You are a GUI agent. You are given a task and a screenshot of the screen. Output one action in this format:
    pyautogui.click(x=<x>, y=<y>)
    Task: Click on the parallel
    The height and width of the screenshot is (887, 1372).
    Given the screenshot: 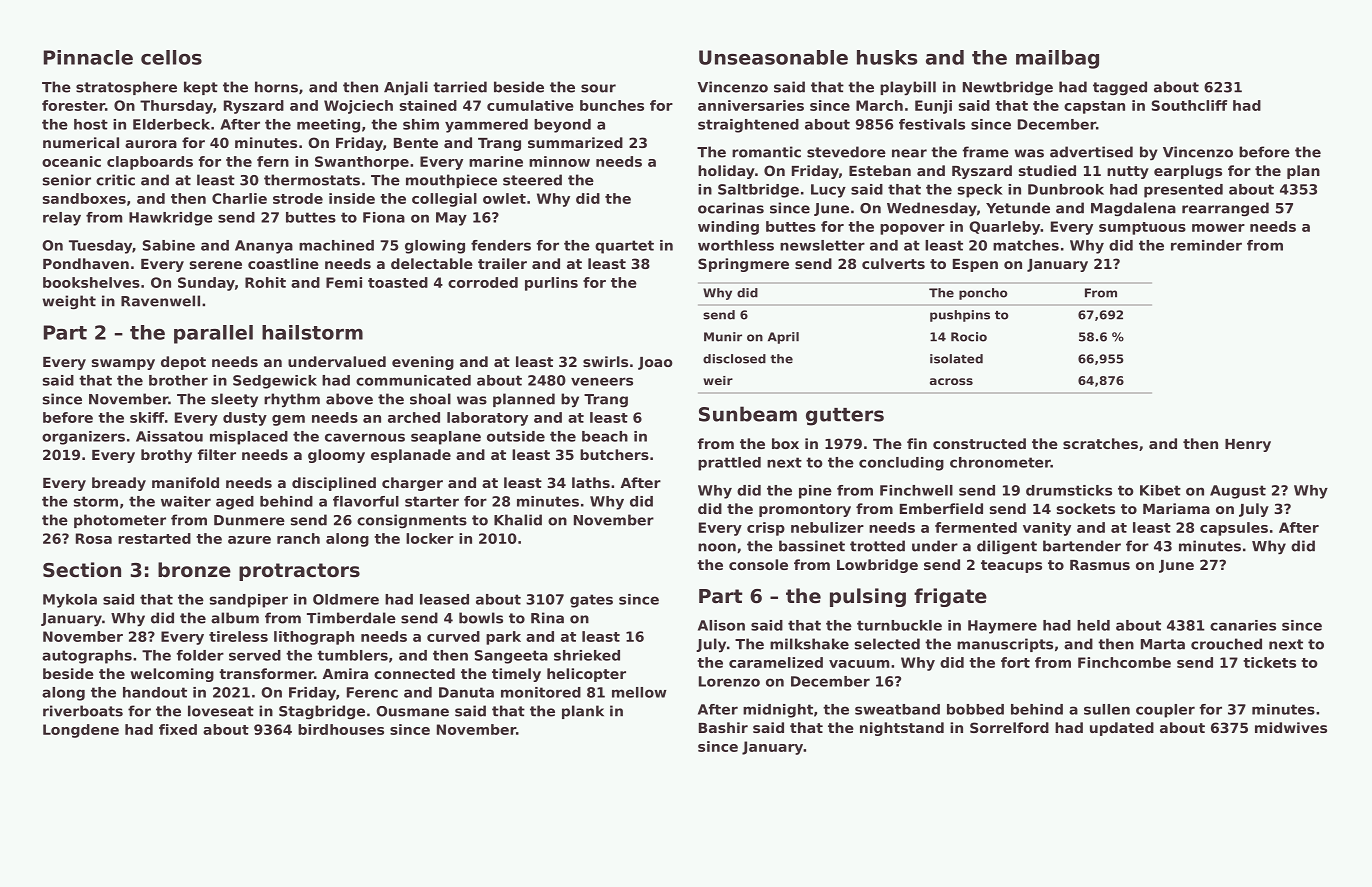 What is the action you would take?
    pyautogui.click(x=213, y=334)
